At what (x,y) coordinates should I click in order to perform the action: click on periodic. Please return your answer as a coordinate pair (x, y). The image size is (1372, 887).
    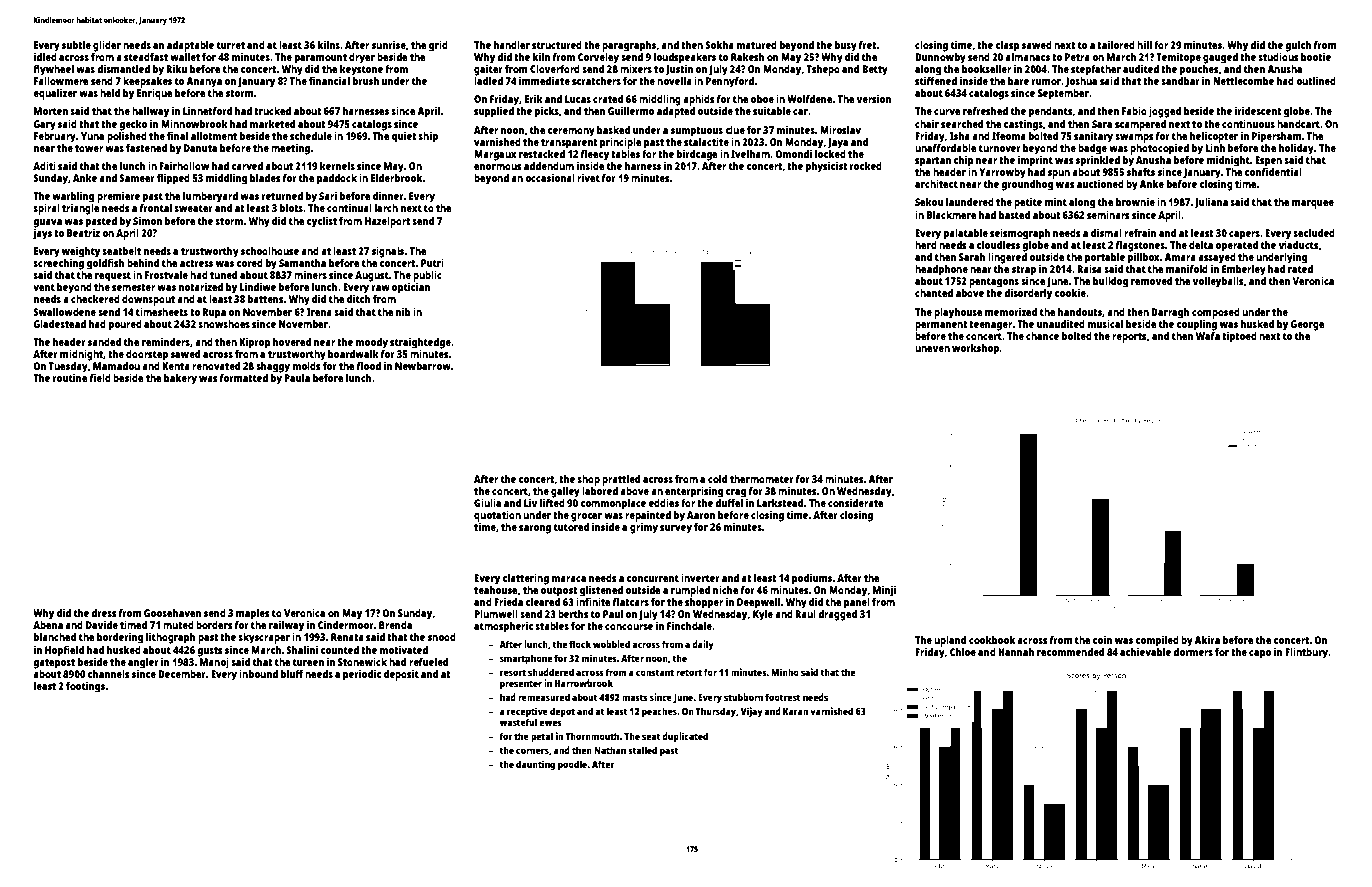
    Looking at the image, I should click on (362, 675).
